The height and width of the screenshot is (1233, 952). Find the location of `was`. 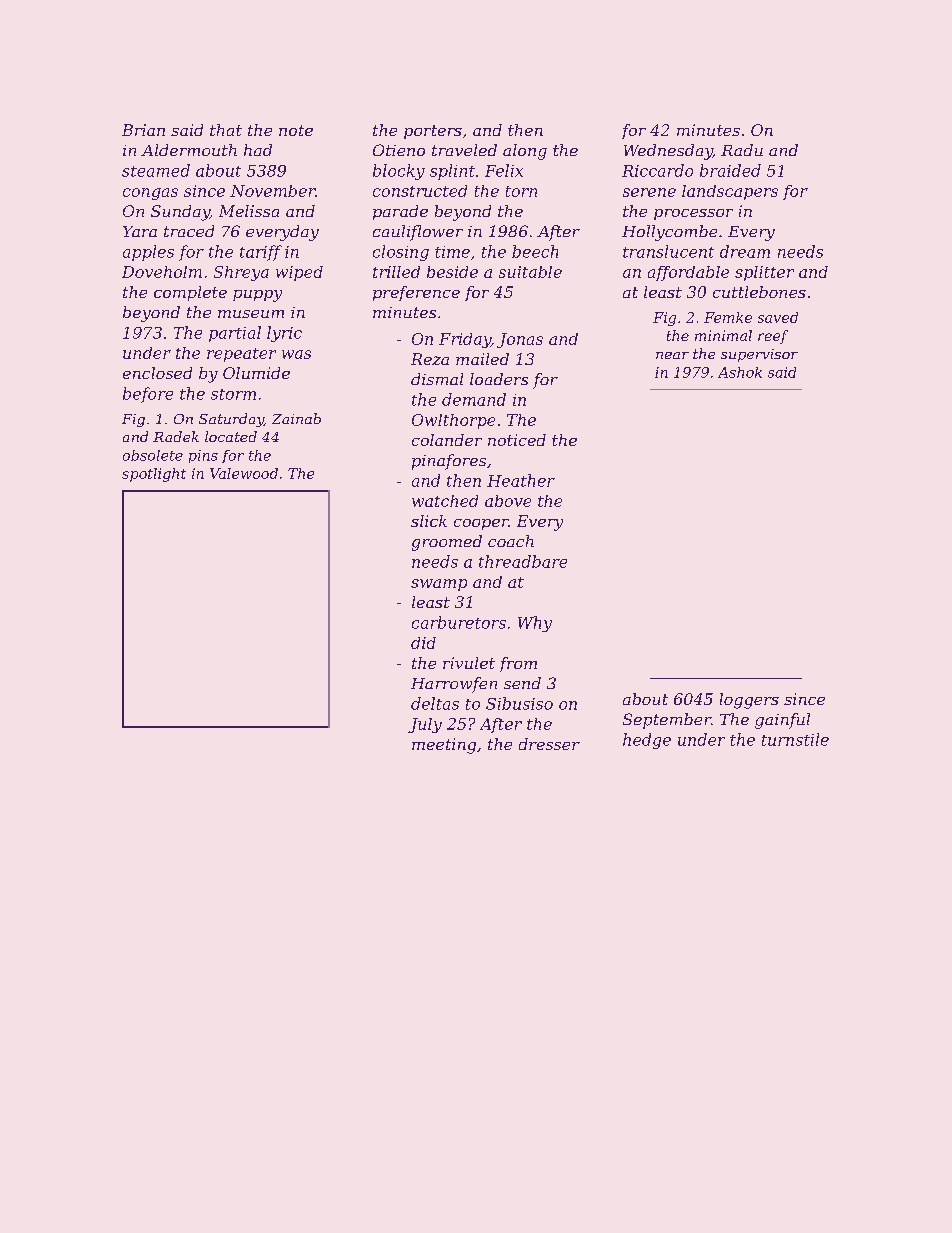

was is located at coordinates (296, 354).
